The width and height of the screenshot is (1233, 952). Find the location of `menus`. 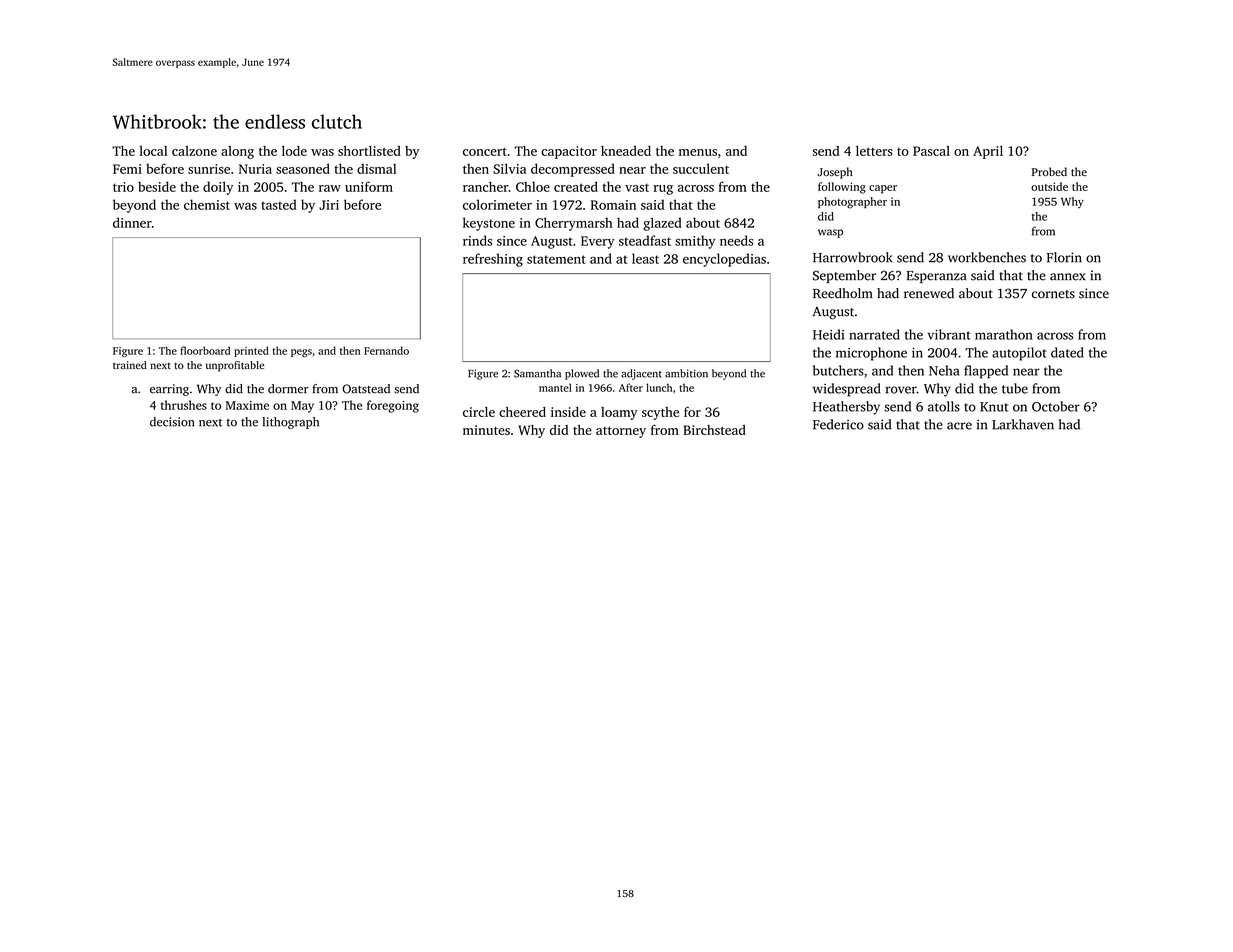

menus is located at coordinates (698, 152).
